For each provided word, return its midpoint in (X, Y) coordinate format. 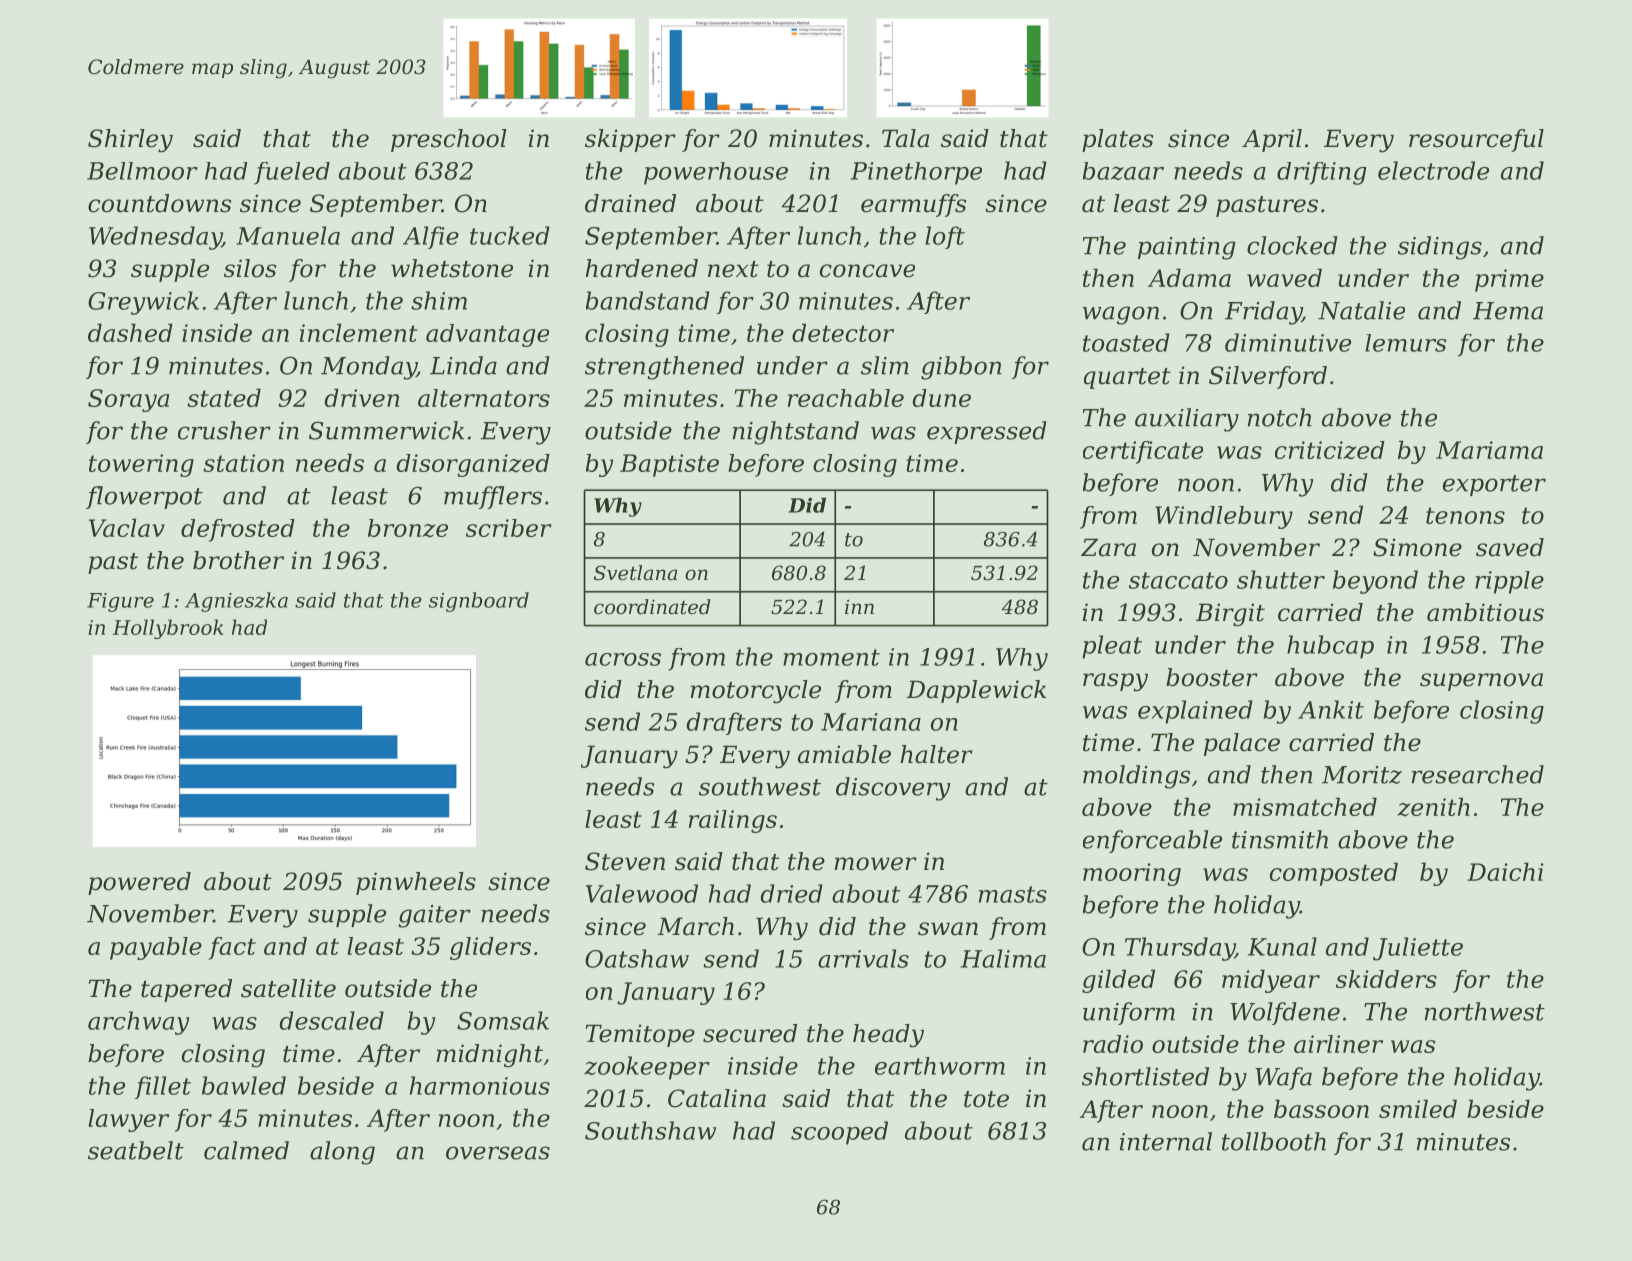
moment (831, 657)
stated (224, 397)
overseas (498, 1153)
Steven (625, 861)
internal (1166, 1141)
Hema (1508, 311)
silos (250, 268)
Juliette (1418, 949)
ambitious (1485, 612)
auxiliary (1187, 420)
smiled (1418, 1108)
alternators (484, 398)
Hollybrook (168, 629)
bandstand (648, 300)
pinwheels (416, 883)
